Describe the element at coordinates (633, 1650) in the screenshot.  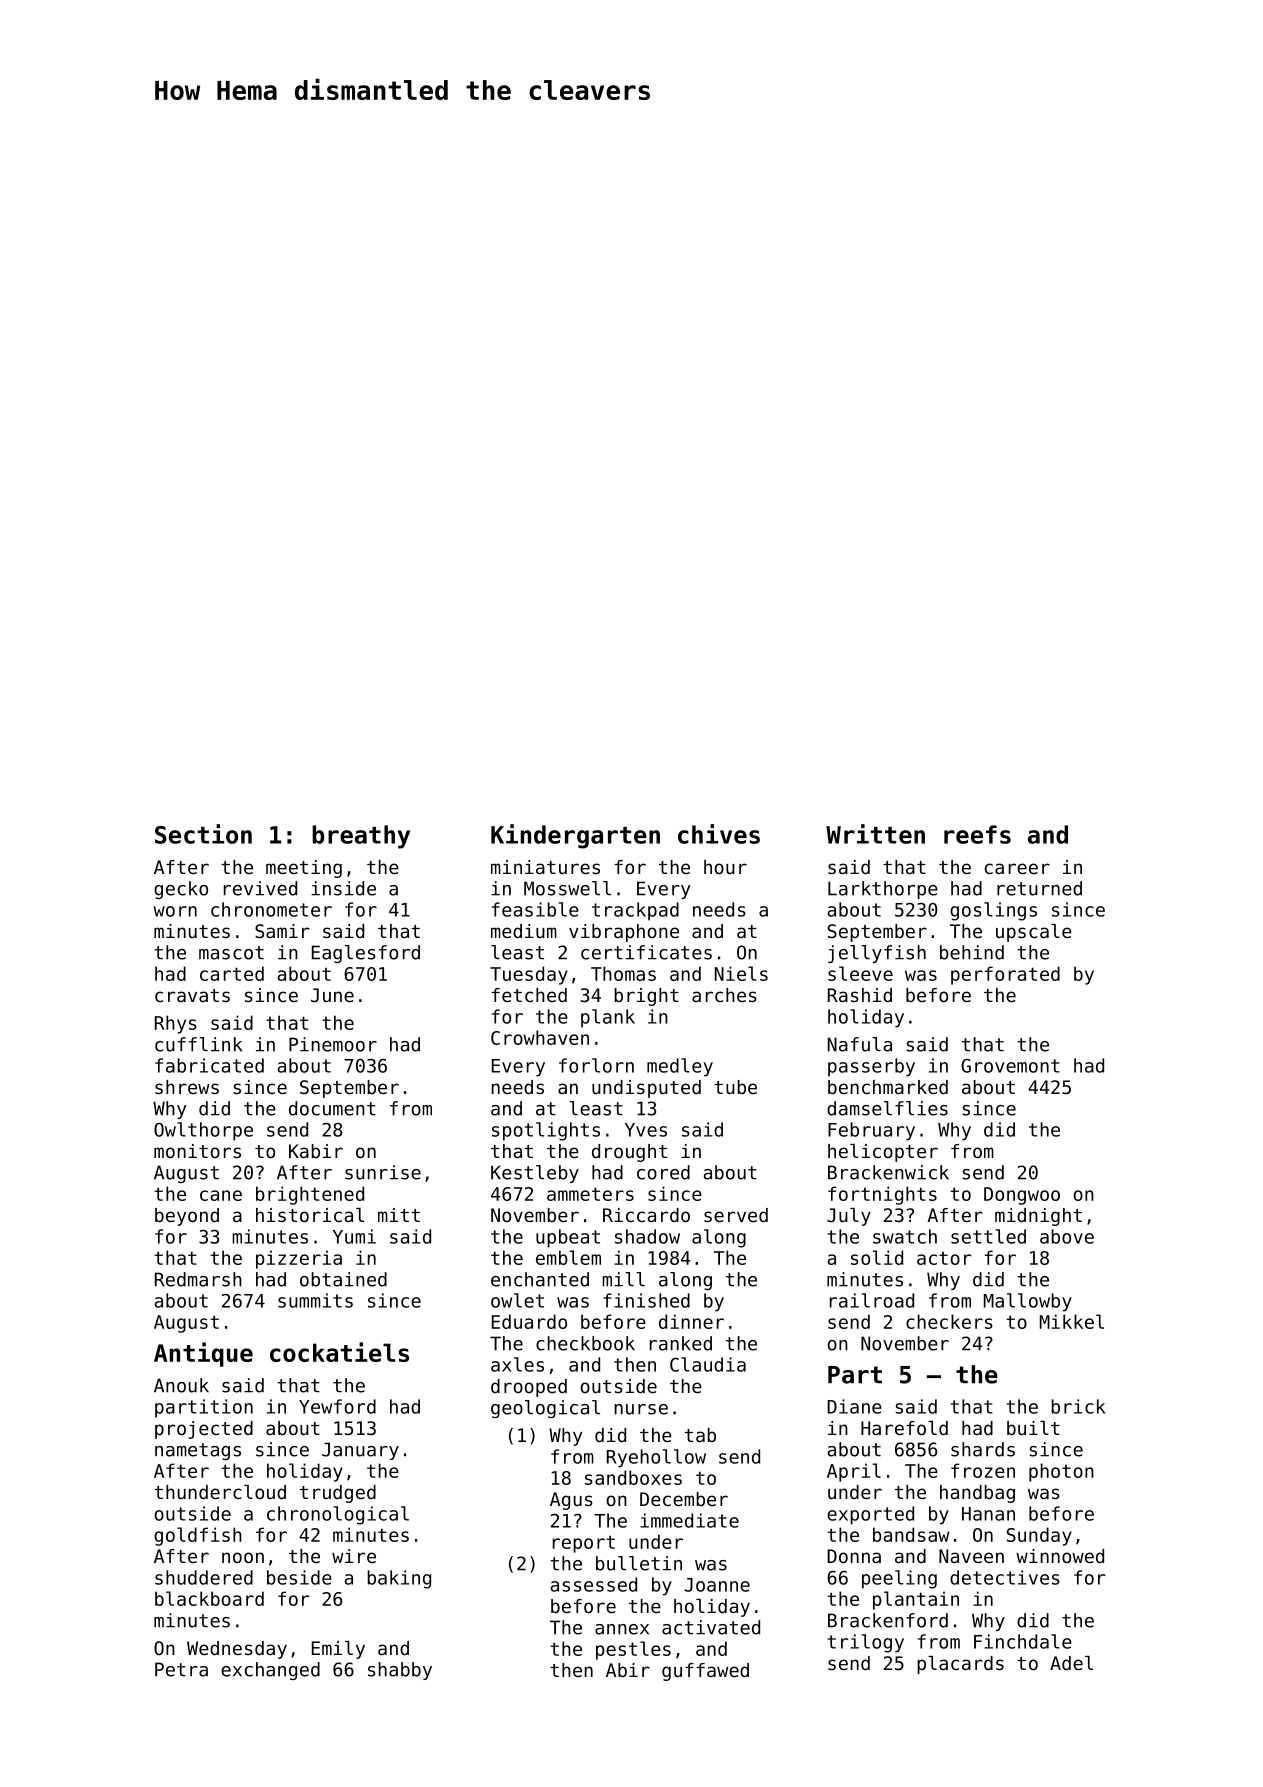
I see `pestles` at that location.
